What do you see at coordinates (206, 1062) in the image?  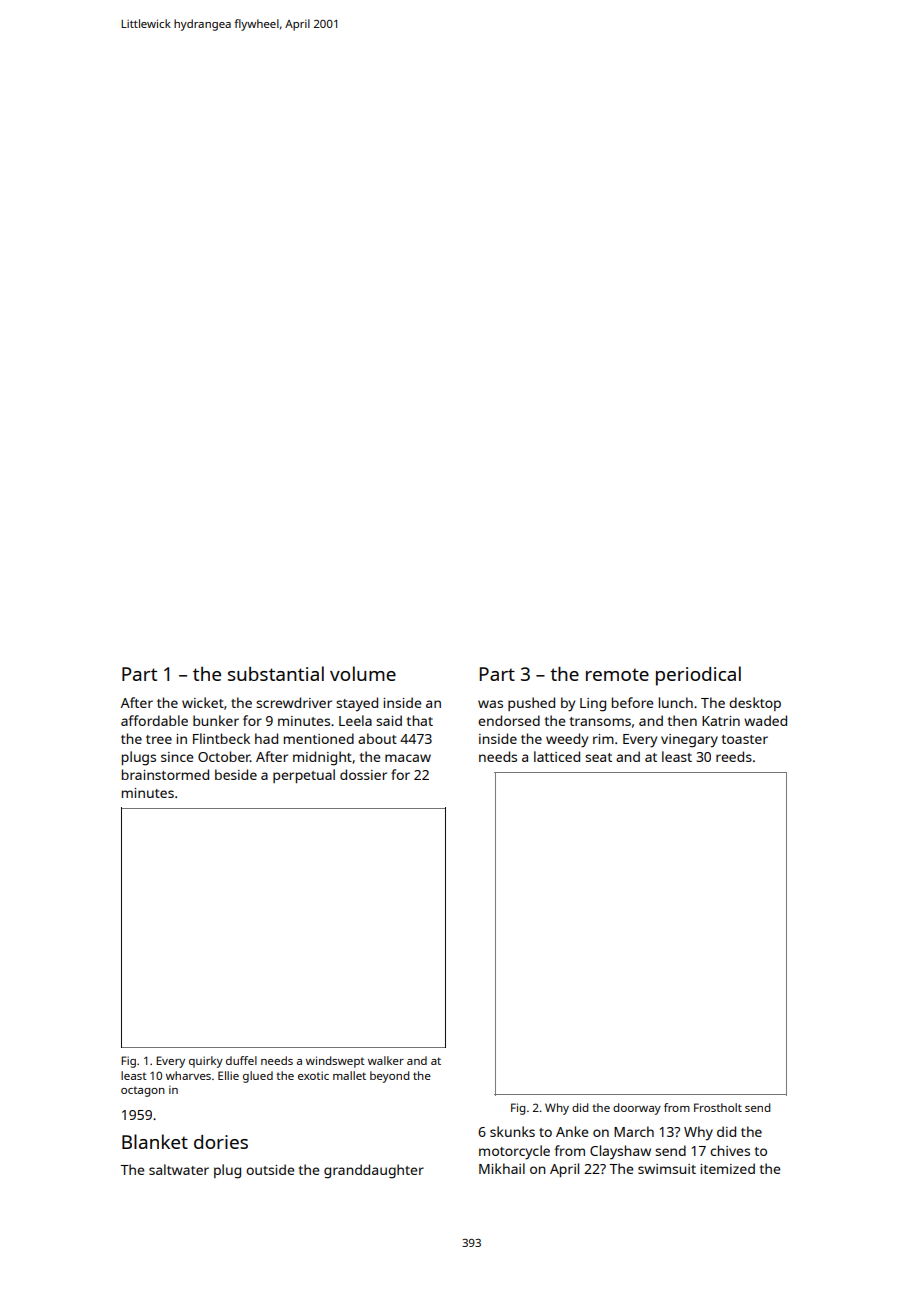 I see `quirky` at bounding box center [206, 1062].
